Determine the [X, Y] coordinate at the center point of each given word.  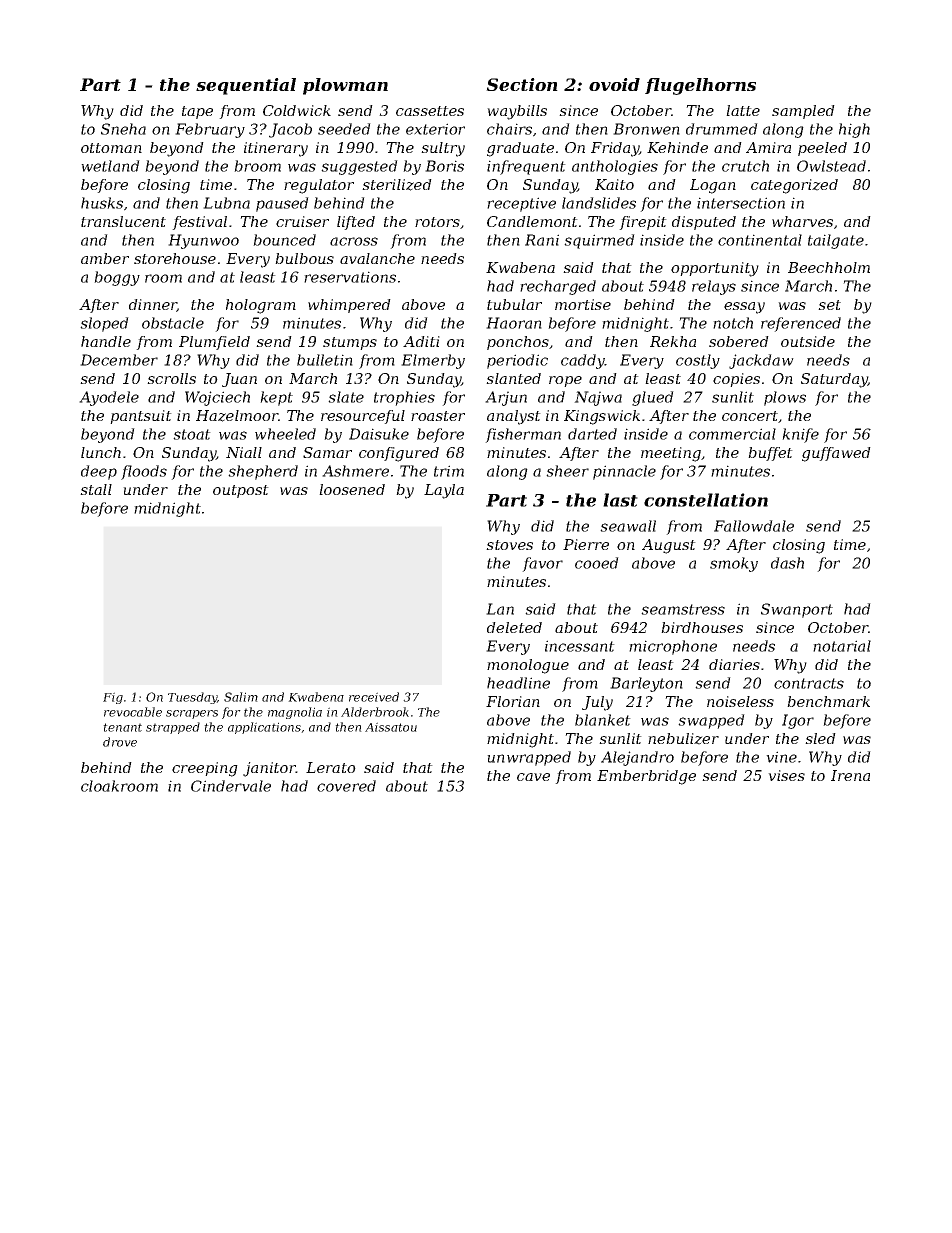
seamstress [683, 609]
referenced [801, 324]
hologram [261, 306]
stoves [509, 545]
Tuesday [192, 698]
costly [698, 361]
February [210, 130]
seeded [344, 129]
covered [346, 786]
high [854, 130]
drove [120, 742]
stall [96, 489]
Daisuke [379, 434]
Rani [542, 240]
